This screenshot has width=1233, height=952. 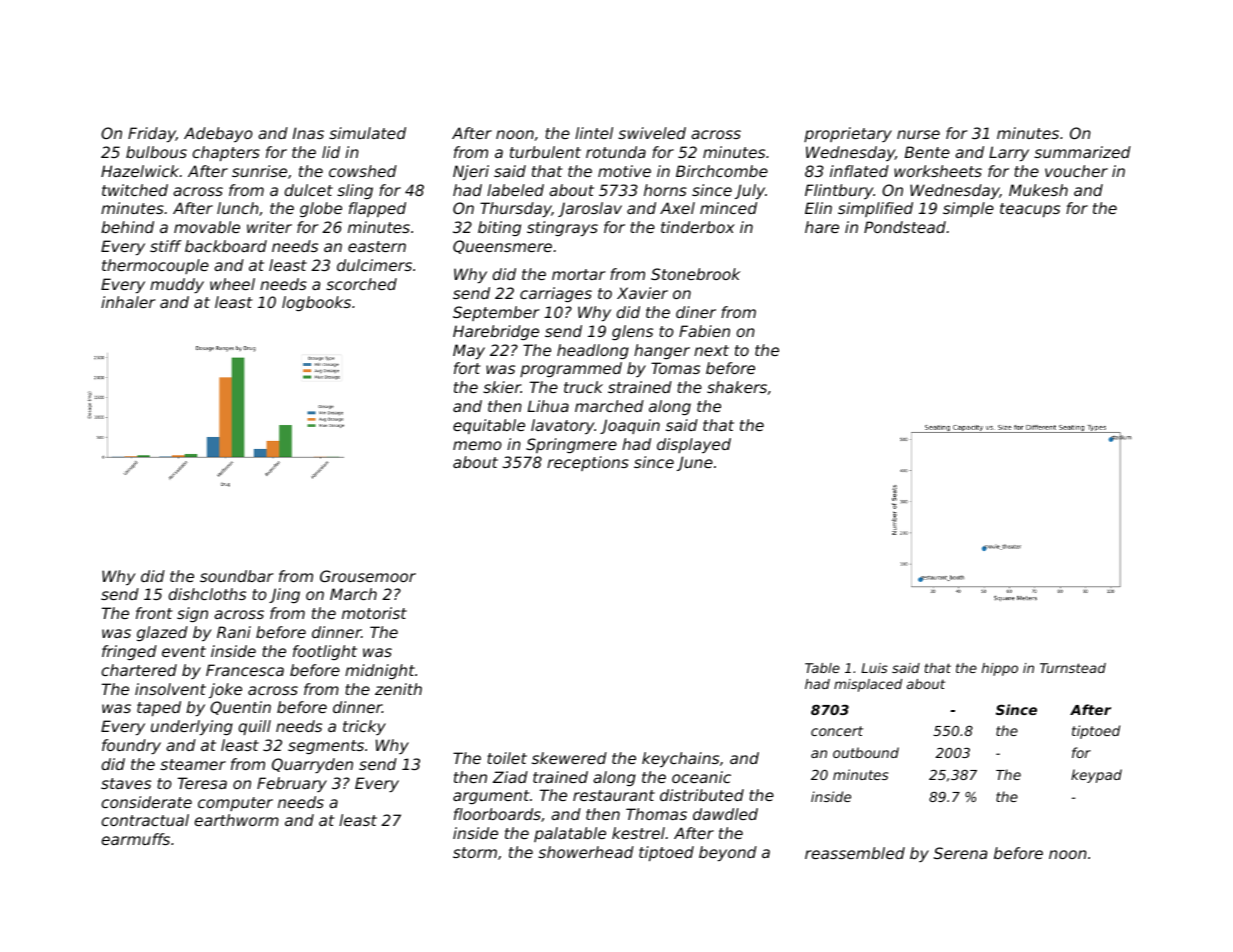 I want to click on eastern, so click(x=377, y=246).
